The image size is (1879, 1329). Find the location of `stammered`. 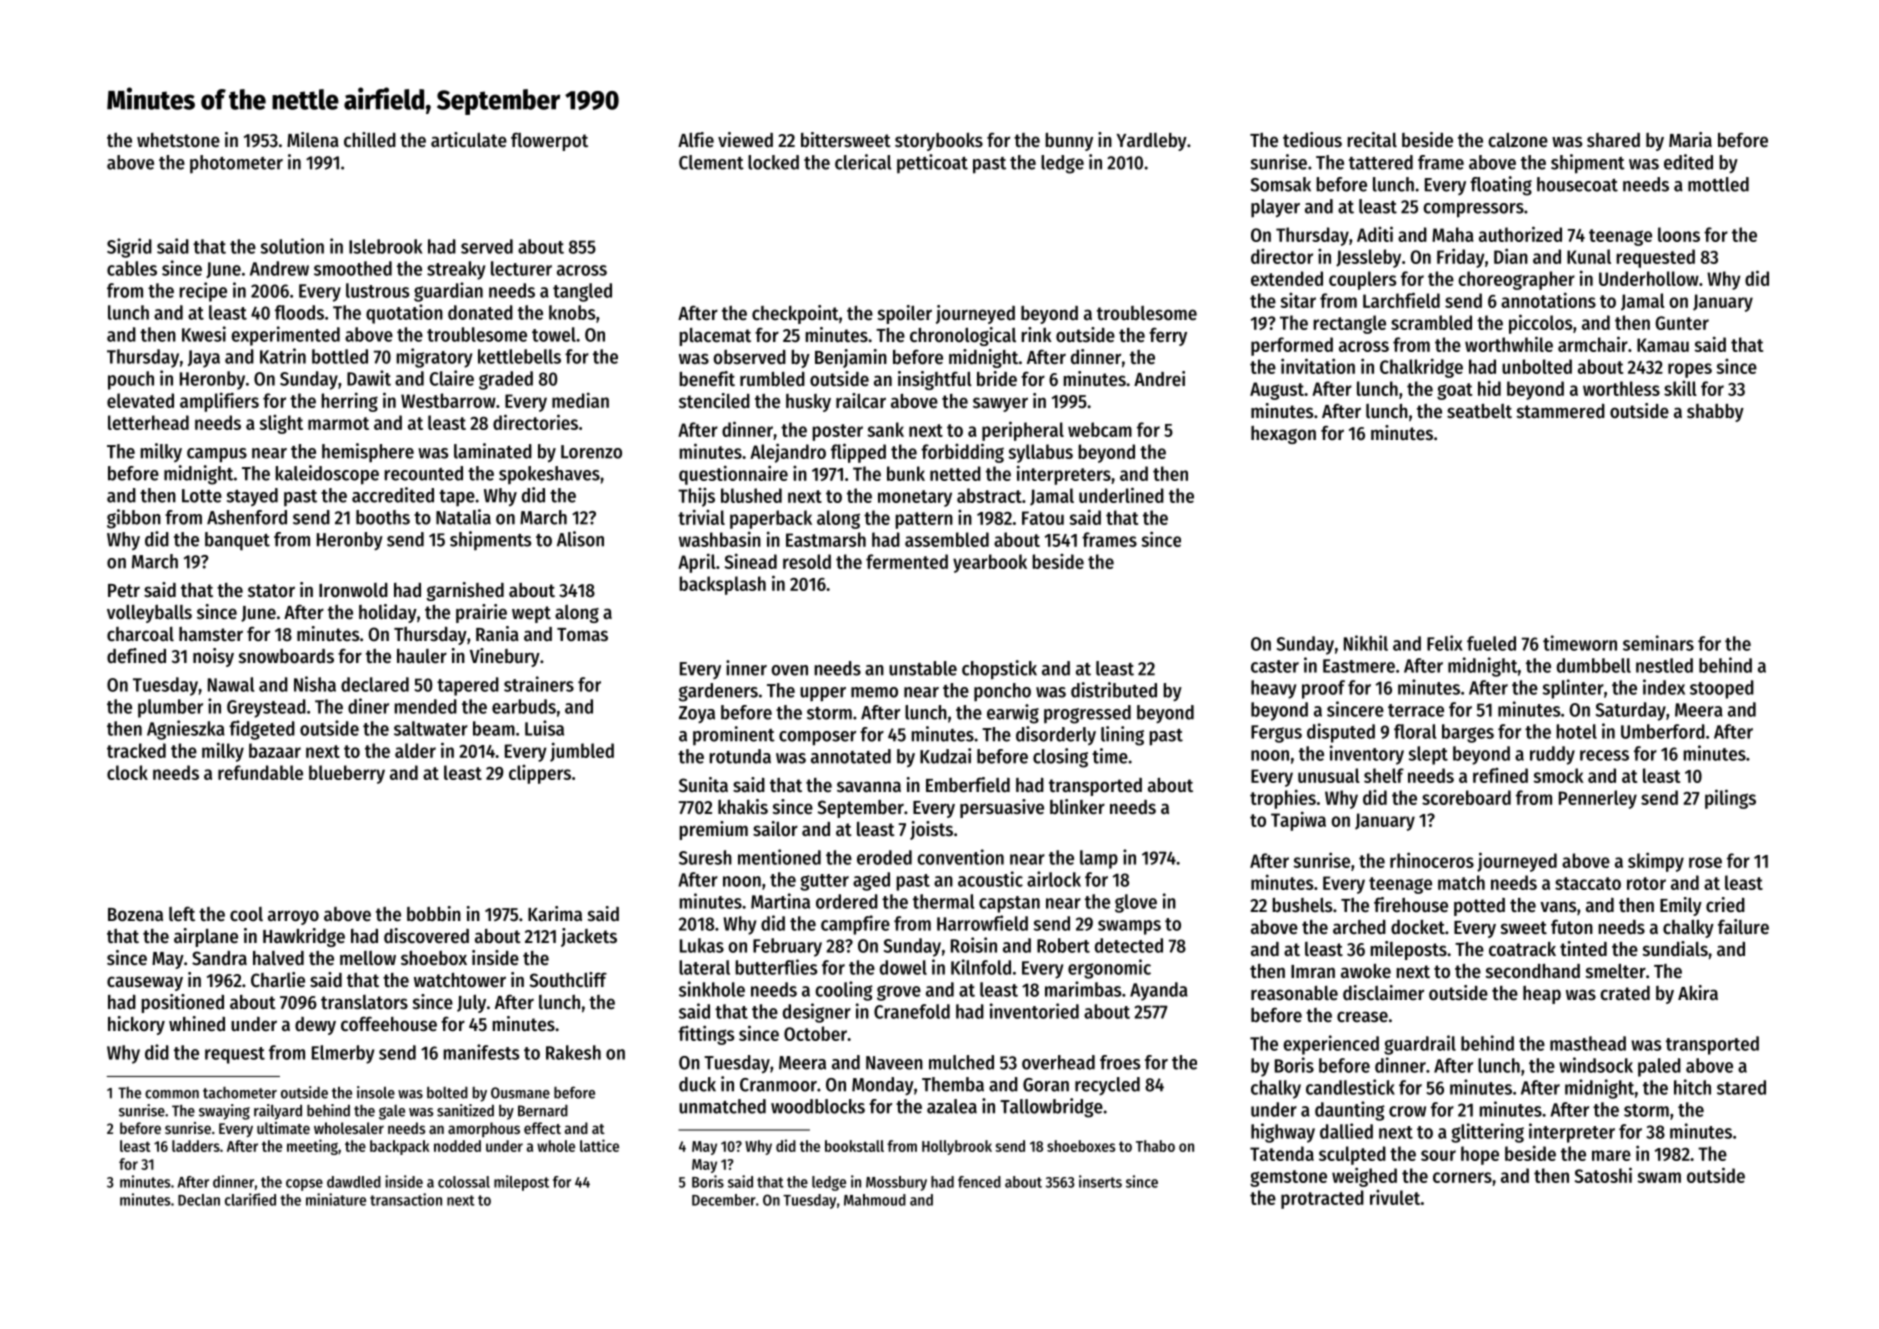

stammered is located at coordinates (1561, 411).
